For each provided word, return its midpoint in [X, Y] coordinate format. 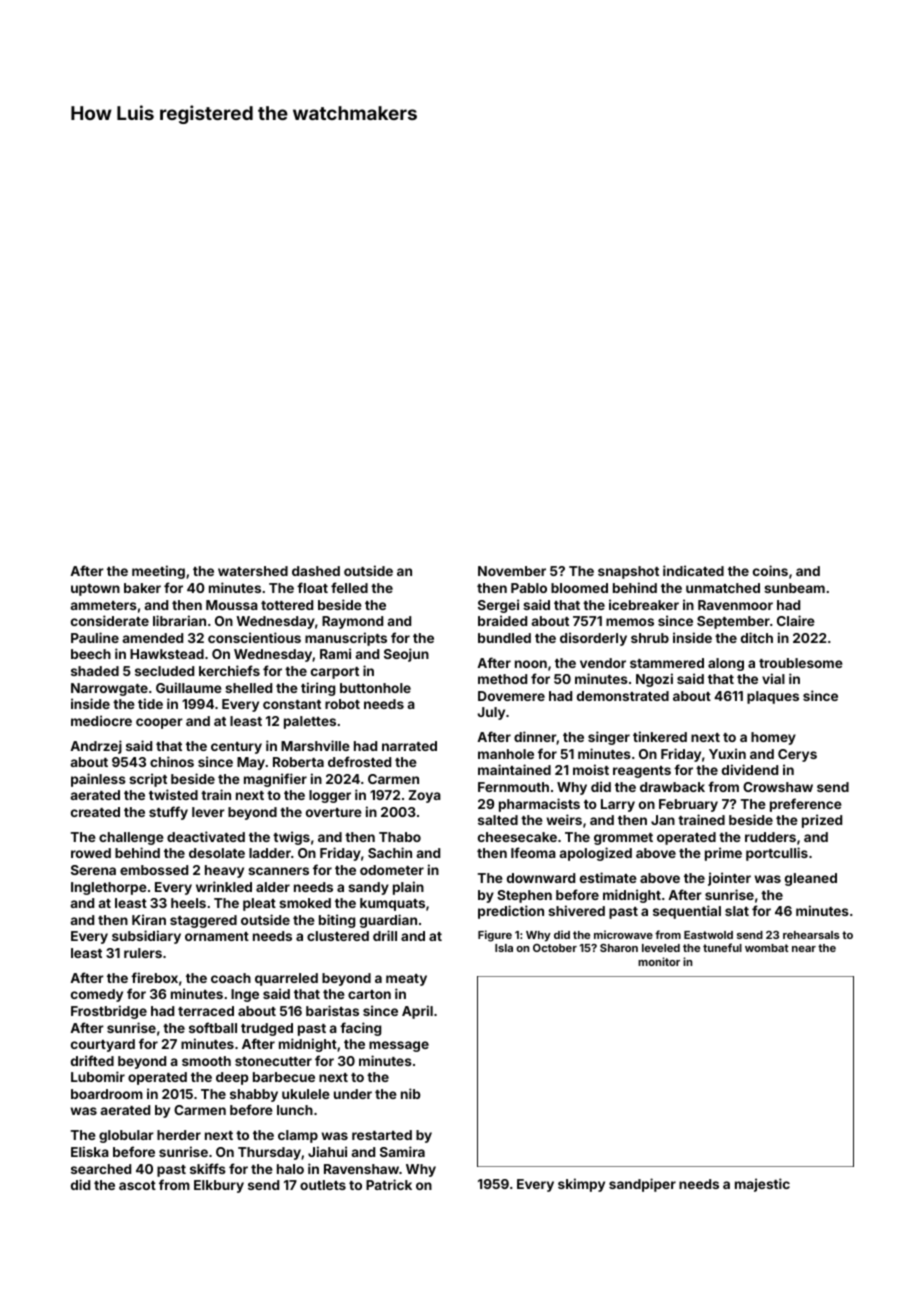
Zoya [425, 796]
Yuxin [727, 753]
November [512, 571]
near [804, 949]
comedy [97, 995]
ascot [137, 1185]
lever [208, 812]
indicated [693, 570]
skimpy [581, 1185]
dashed [316, 571]
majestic [762, 1185]
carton [369, 994]
